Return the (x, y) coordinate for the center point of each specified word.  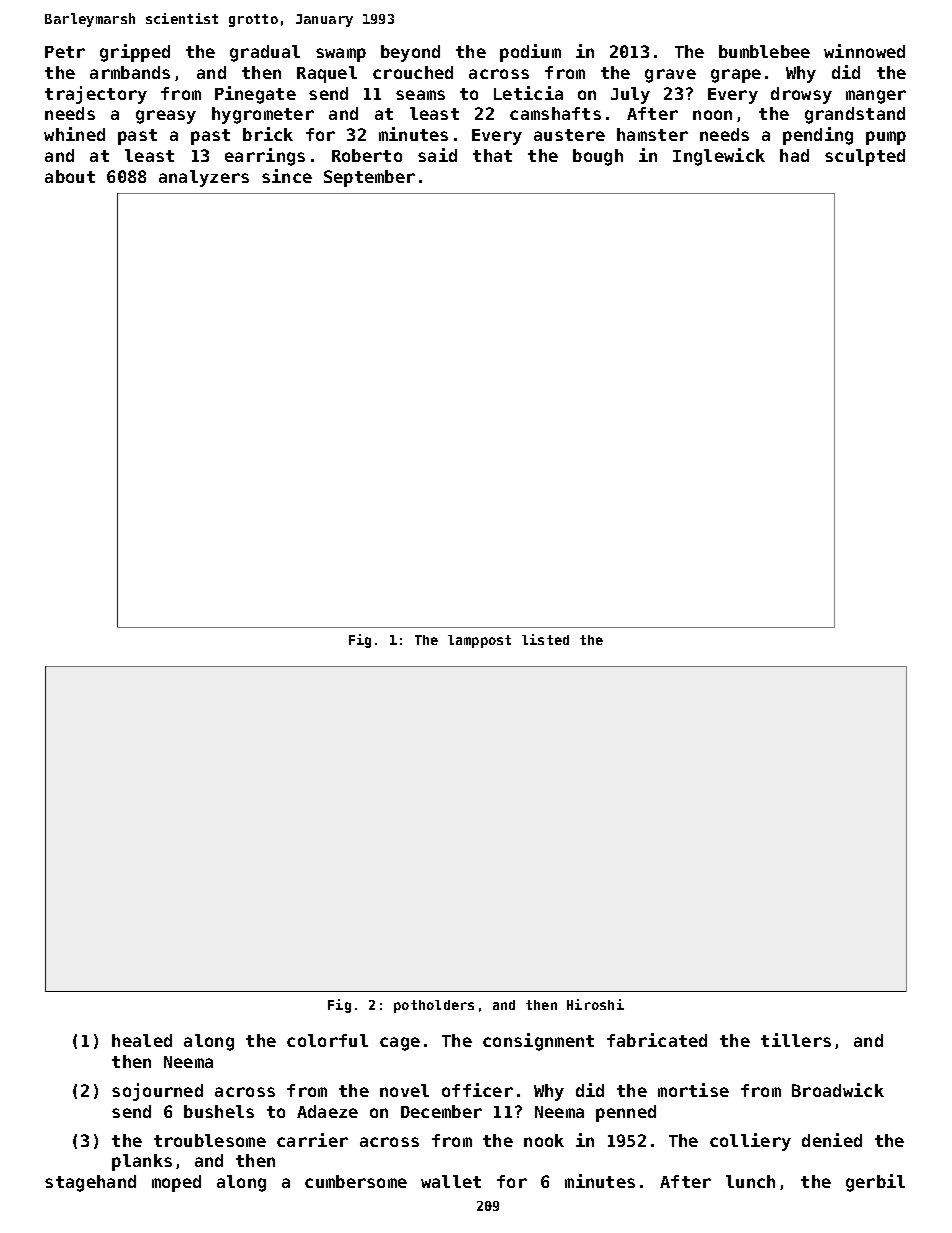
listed (545, 639)
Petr (65, 52)
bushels (219, 1111)
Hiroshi (595, 1004)
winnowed (864, 51)
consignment (538, 1042)
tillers (796, 1040)
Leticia (528, 93)
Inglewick (719, 157)
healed (142, 1040)
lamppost (479, 641)
